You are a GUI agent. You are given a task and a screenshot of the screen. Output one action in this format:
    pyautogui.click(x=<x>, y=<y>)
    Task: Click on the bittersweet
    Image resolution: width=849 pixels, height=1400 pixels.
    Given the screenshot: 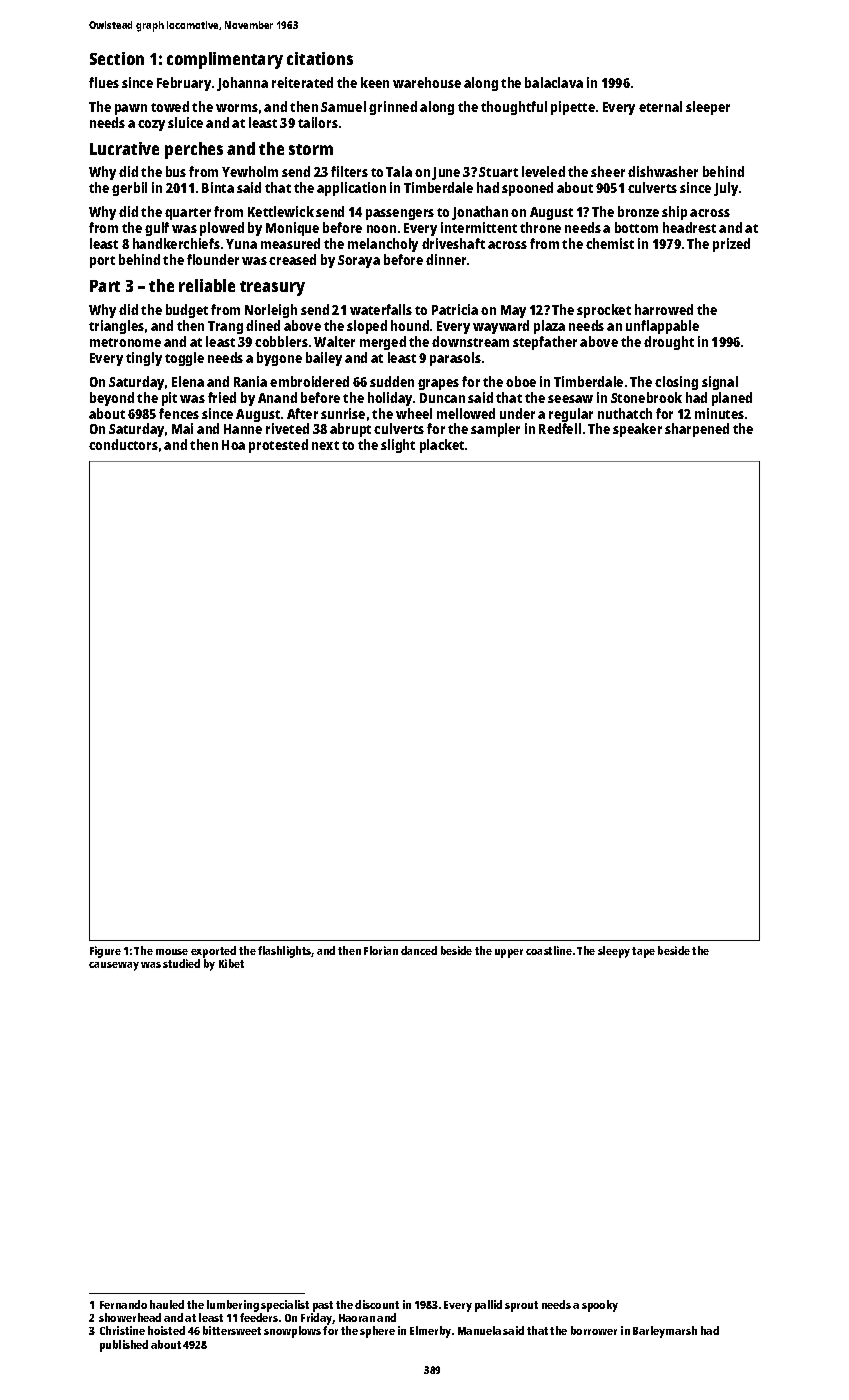 What is the action you would take?
    pyautogui.click(x=232, y=1330)
